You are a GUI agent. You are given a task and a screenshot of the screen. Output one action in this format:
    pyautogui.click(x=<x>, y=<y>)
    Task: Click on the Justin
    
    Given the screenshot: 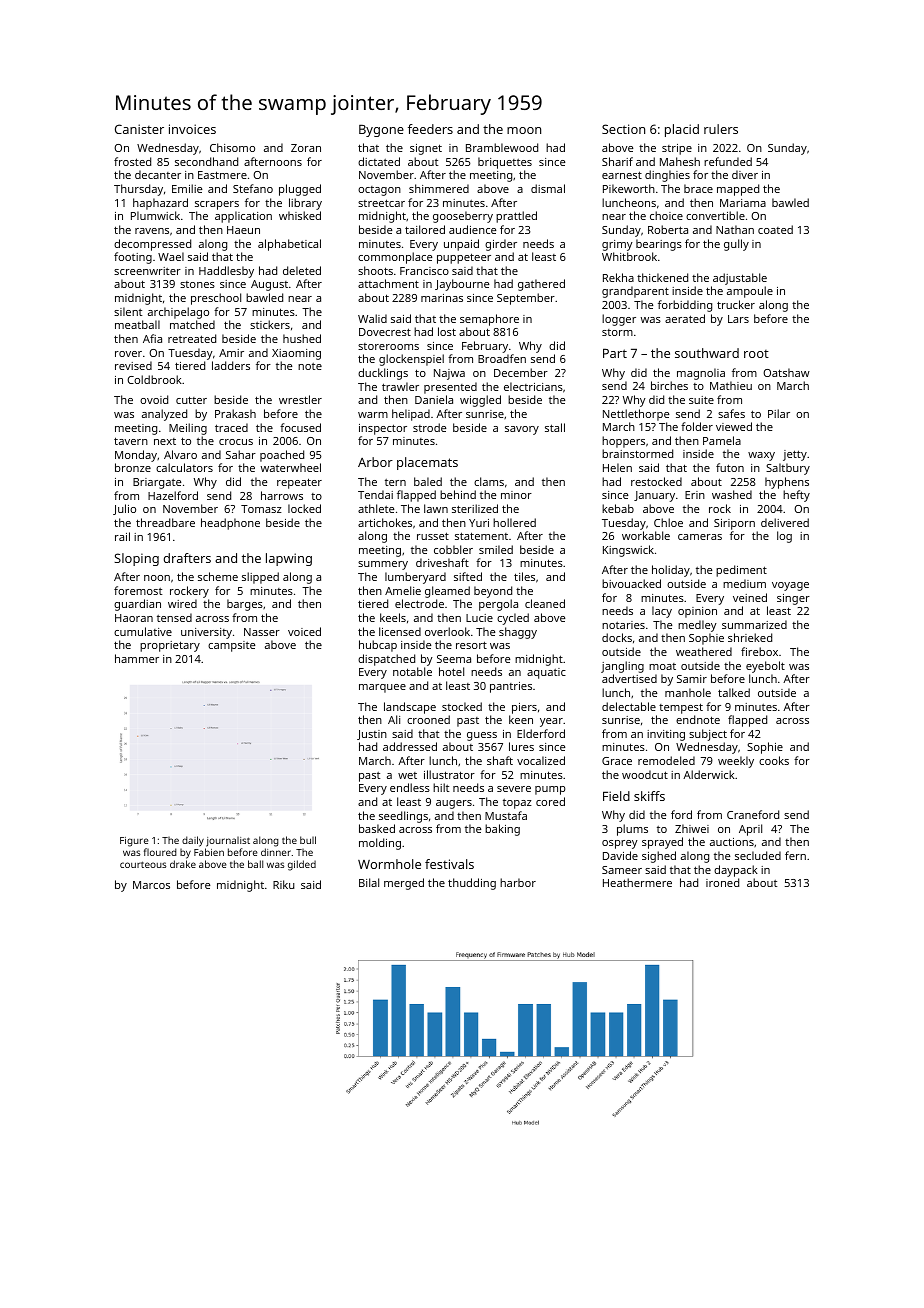 What is the action you would take?
    pyautogui.click(x=372, y=735)
